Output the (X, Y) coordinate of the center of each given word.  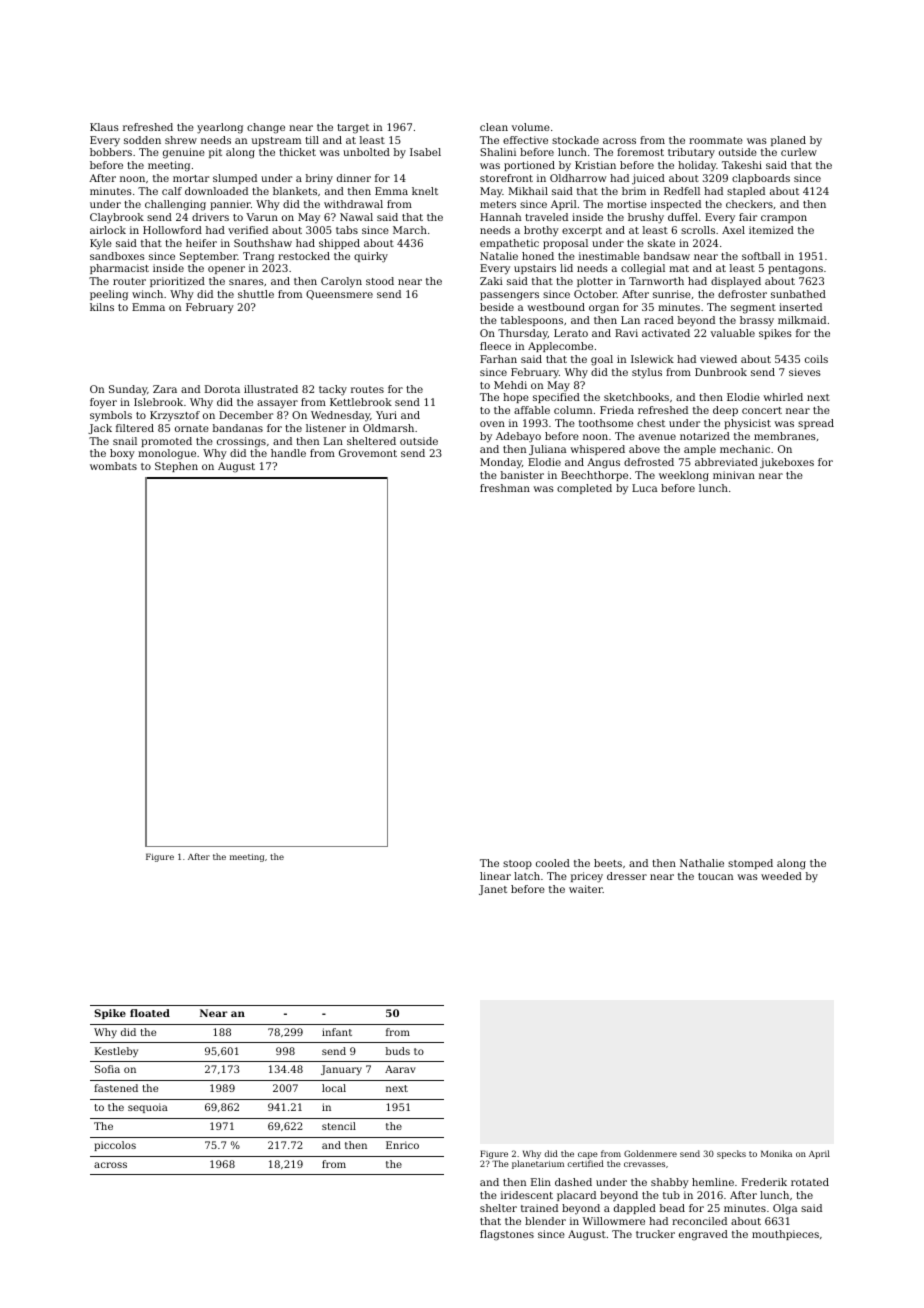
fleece (495, 346)
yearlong (220, 128)
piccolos (115, 1146)
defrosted (649, 462)
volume (531, 127)
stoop (517, 864)
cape (588, 1155)
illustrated (271, 389)
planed (788, 141)
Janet (493, 890)
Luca (644, 488)
